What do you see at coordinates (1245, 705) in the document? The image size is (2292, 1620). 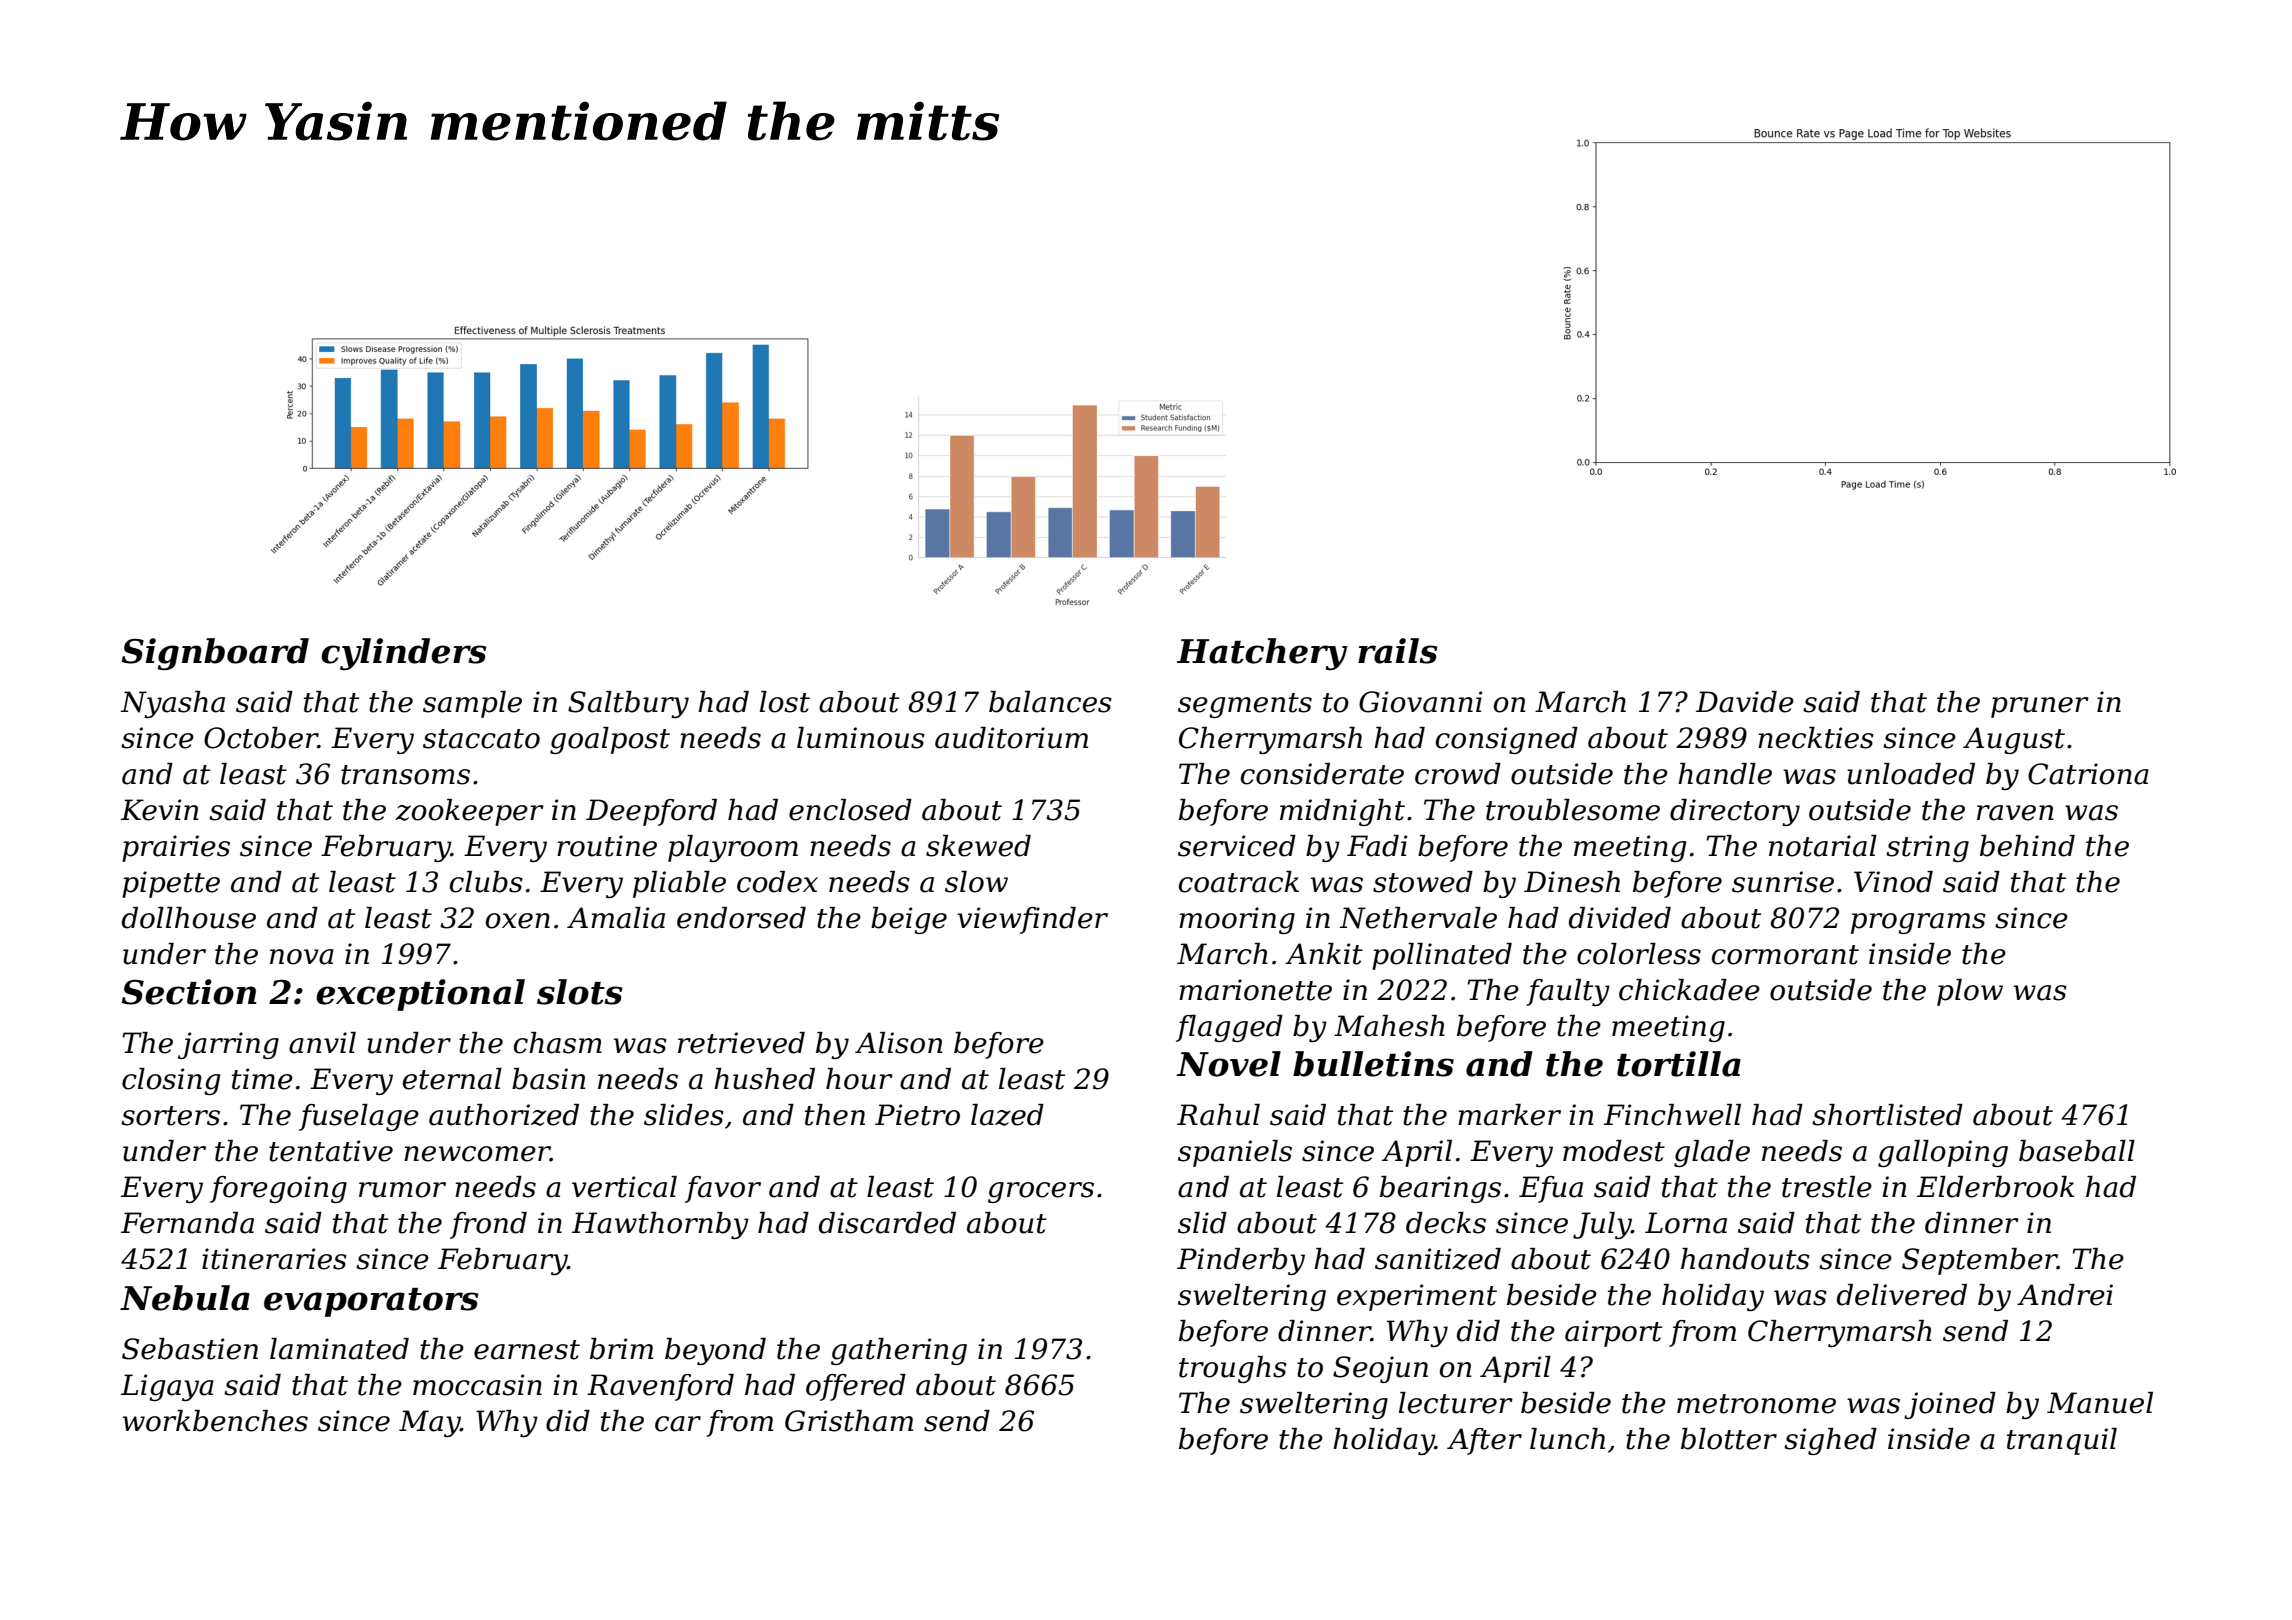 I see `segments` at bounding box center [1245, 705].
